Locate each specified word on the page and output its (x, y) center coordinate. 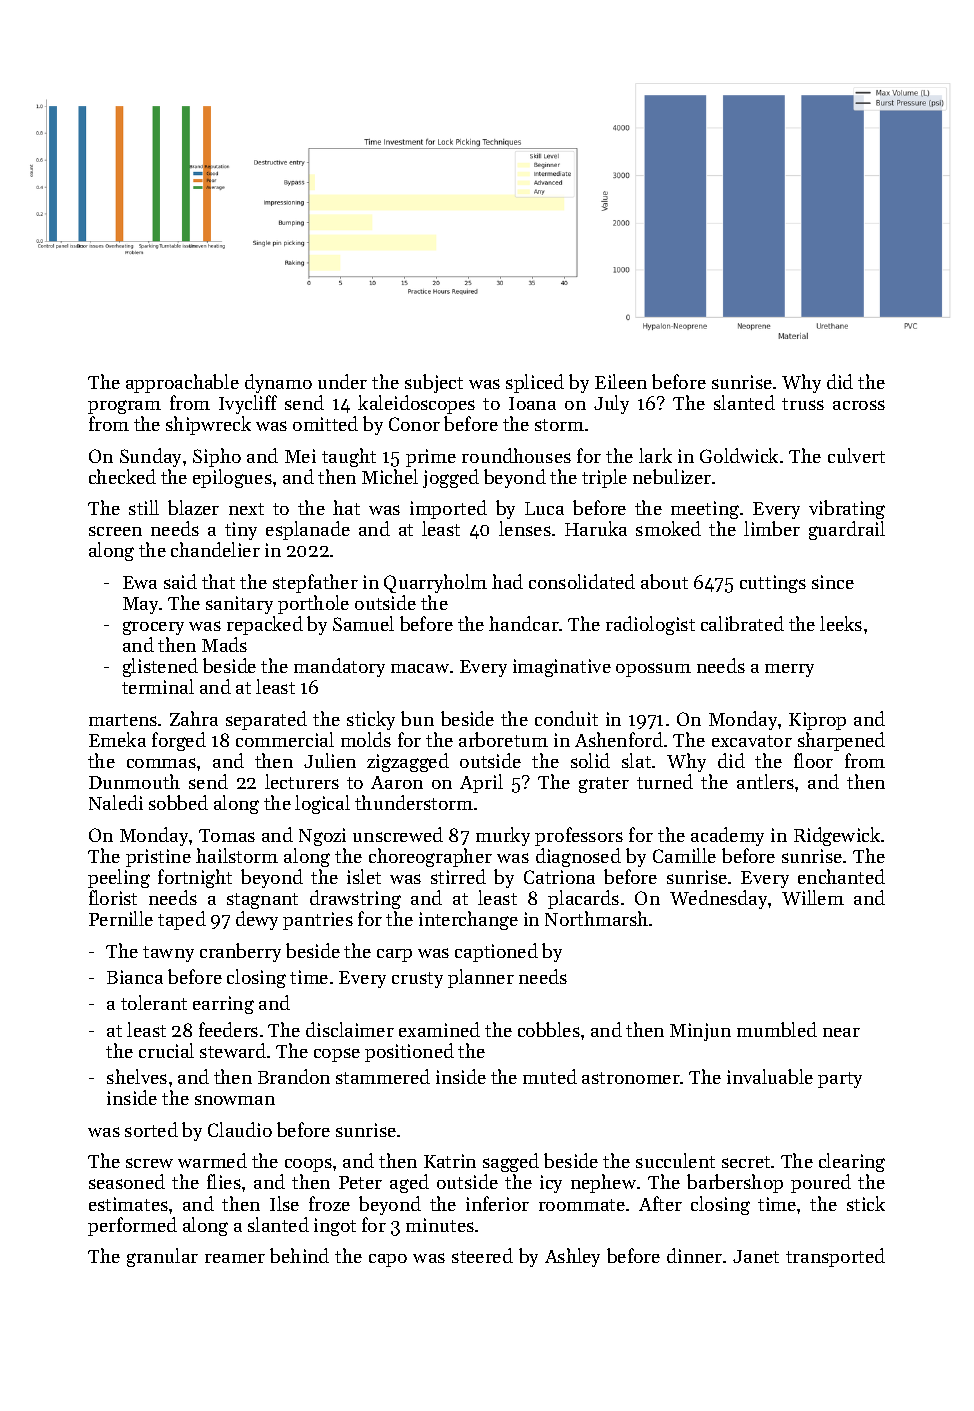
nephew (603, 1183)
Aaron (397, 782)
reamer (235, 1258)
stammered (383, 1076)
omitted (325, 423)
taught (349, 457)
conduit (566, 718)
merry (789, 670)
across (859, 405)
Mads (224, 644)
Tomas (227, 835)
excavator (752, 741)
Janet (756, 1256)
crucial (166, 1050)
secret (746, 1162)
